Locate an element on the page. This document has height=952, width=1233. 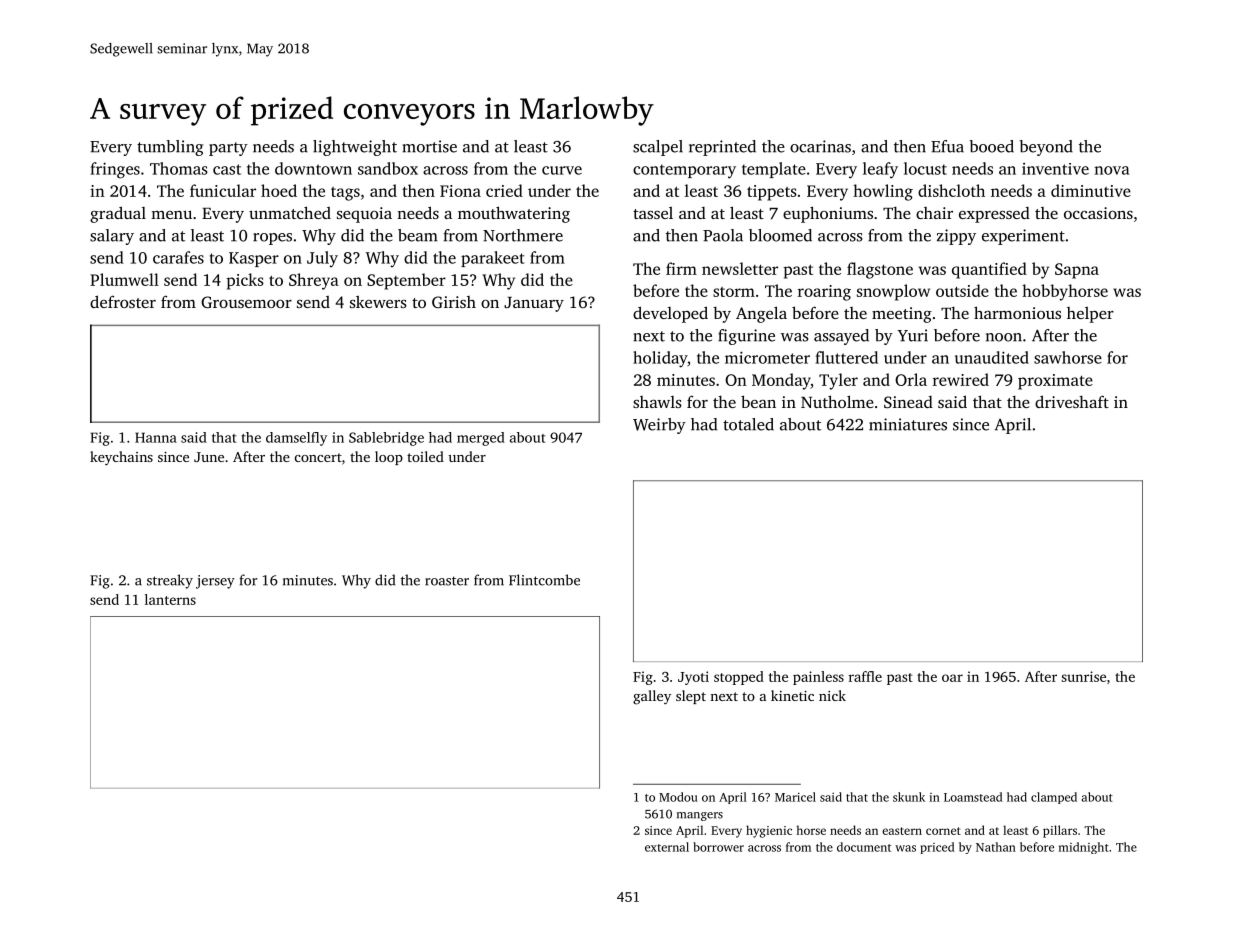
streaky is located at coordinates (170, 581).
